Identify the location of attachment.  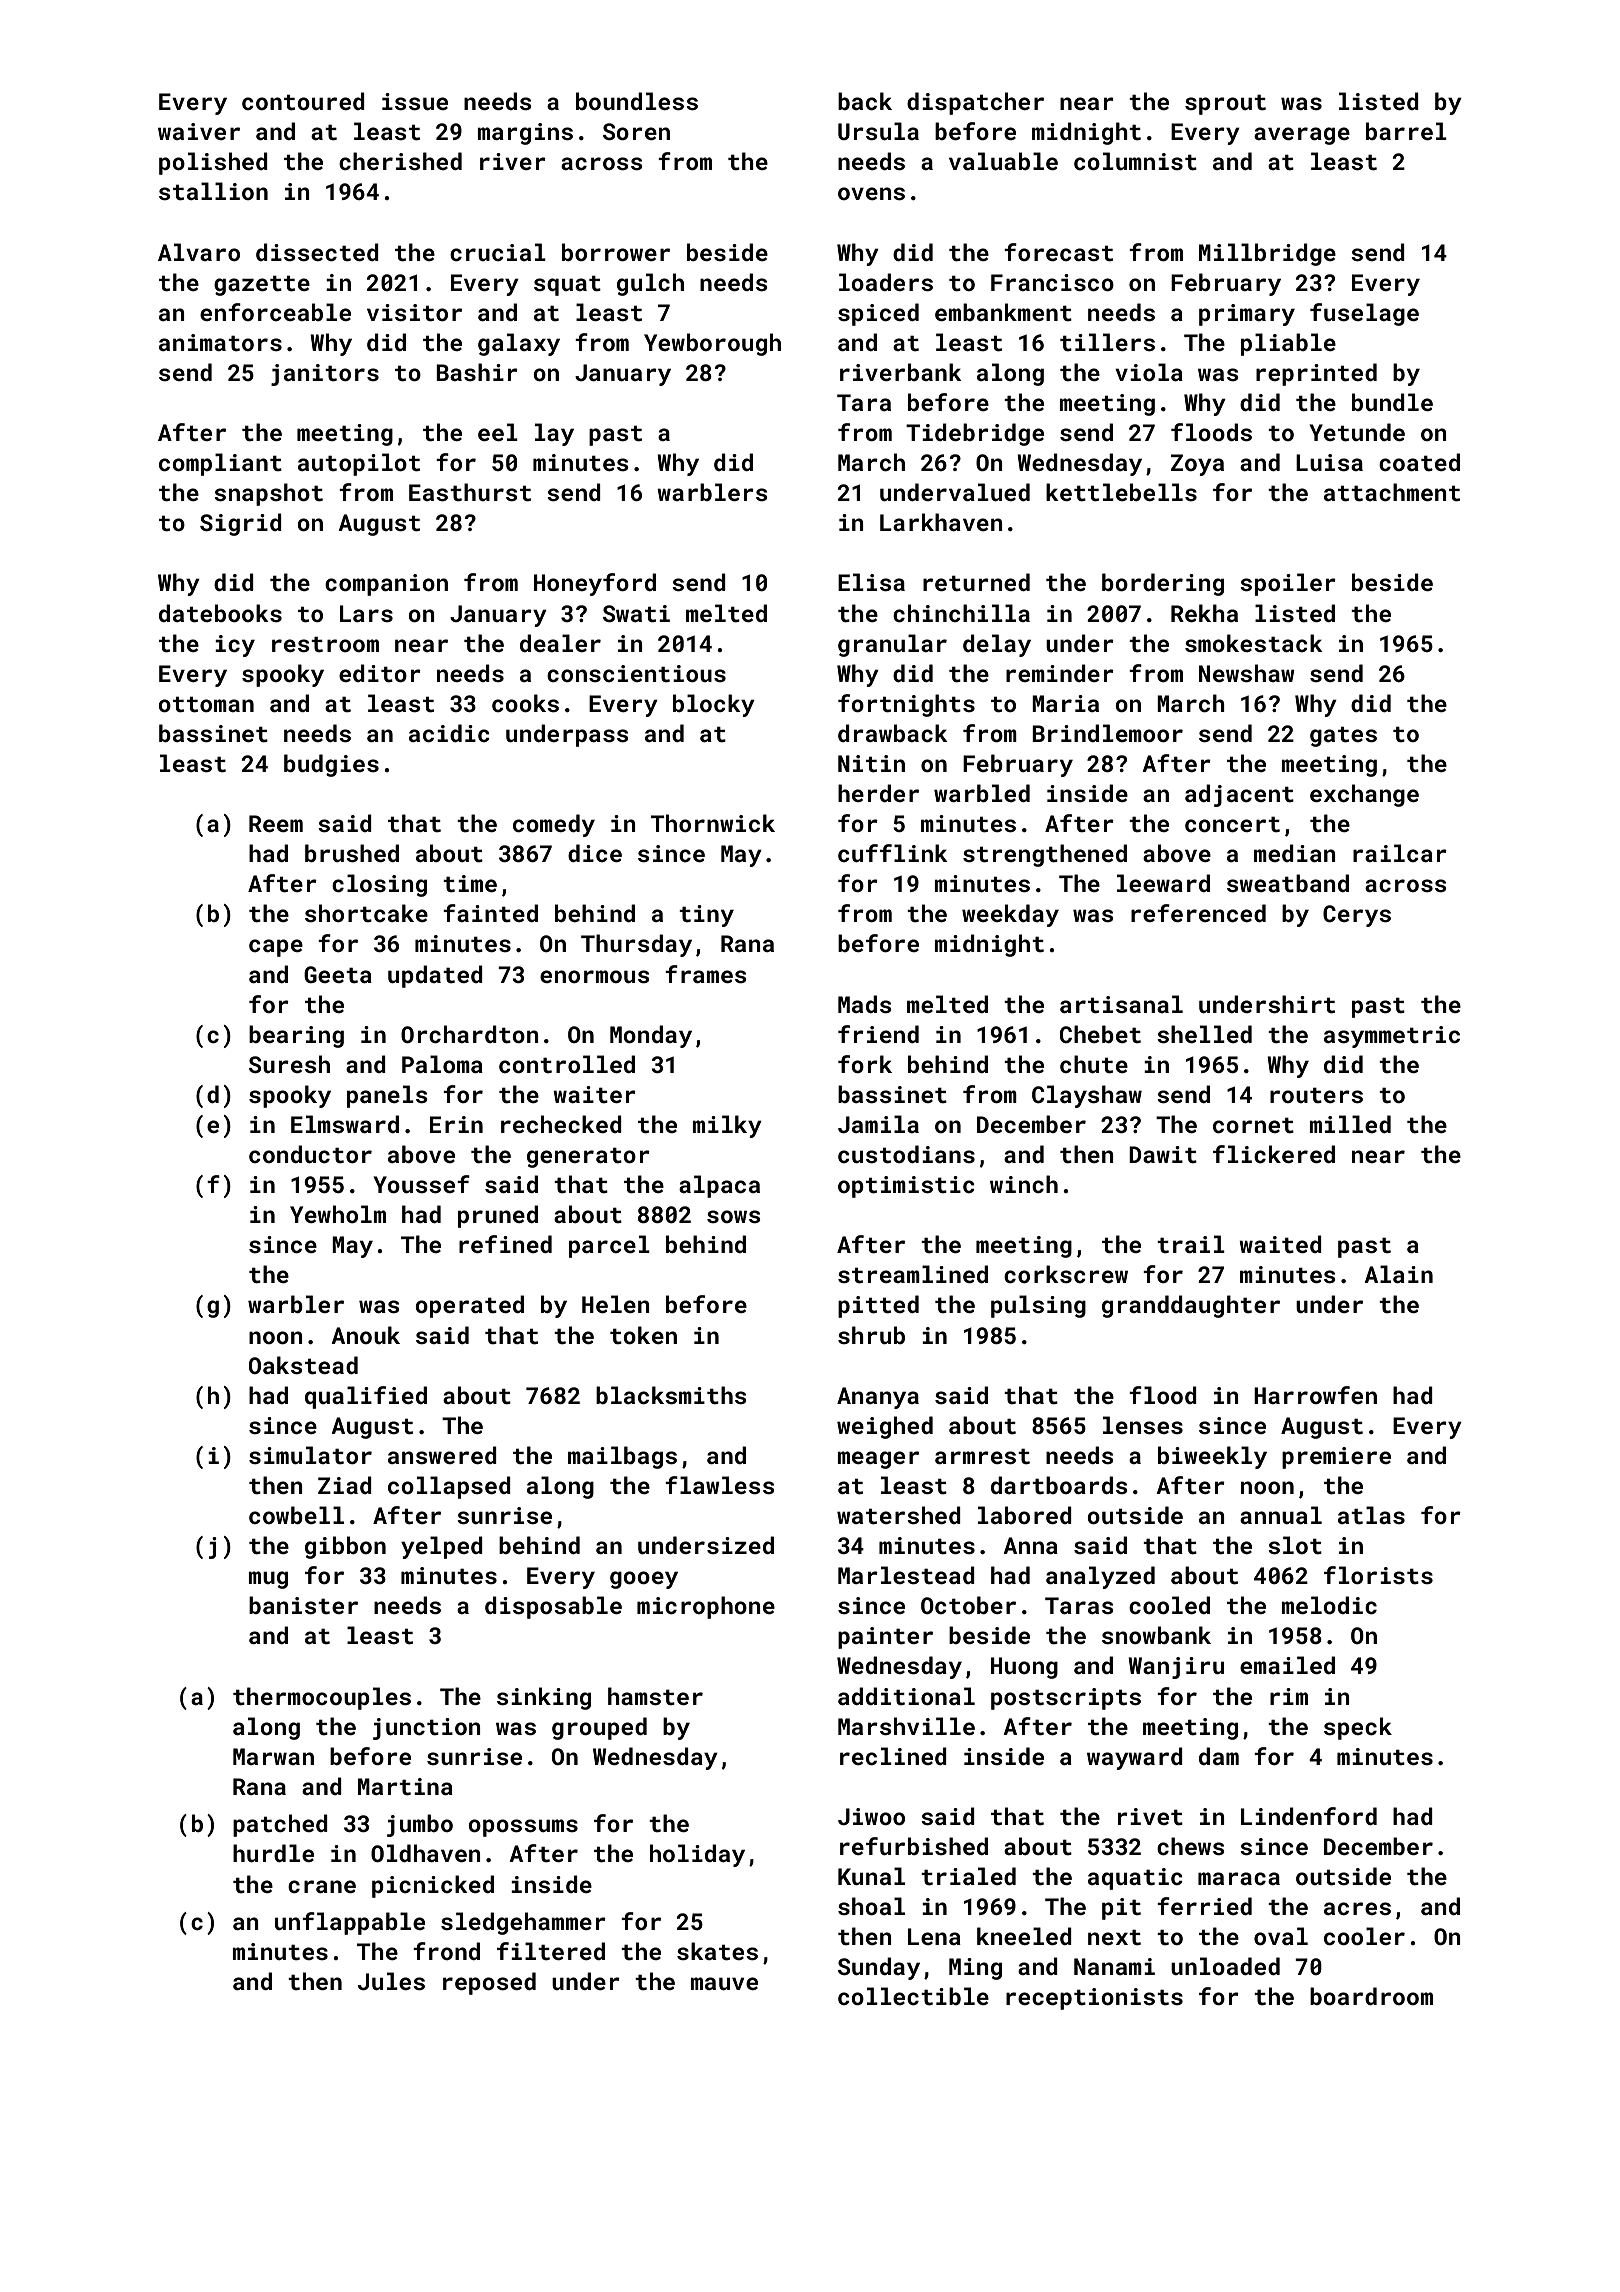
(1392, 492).
